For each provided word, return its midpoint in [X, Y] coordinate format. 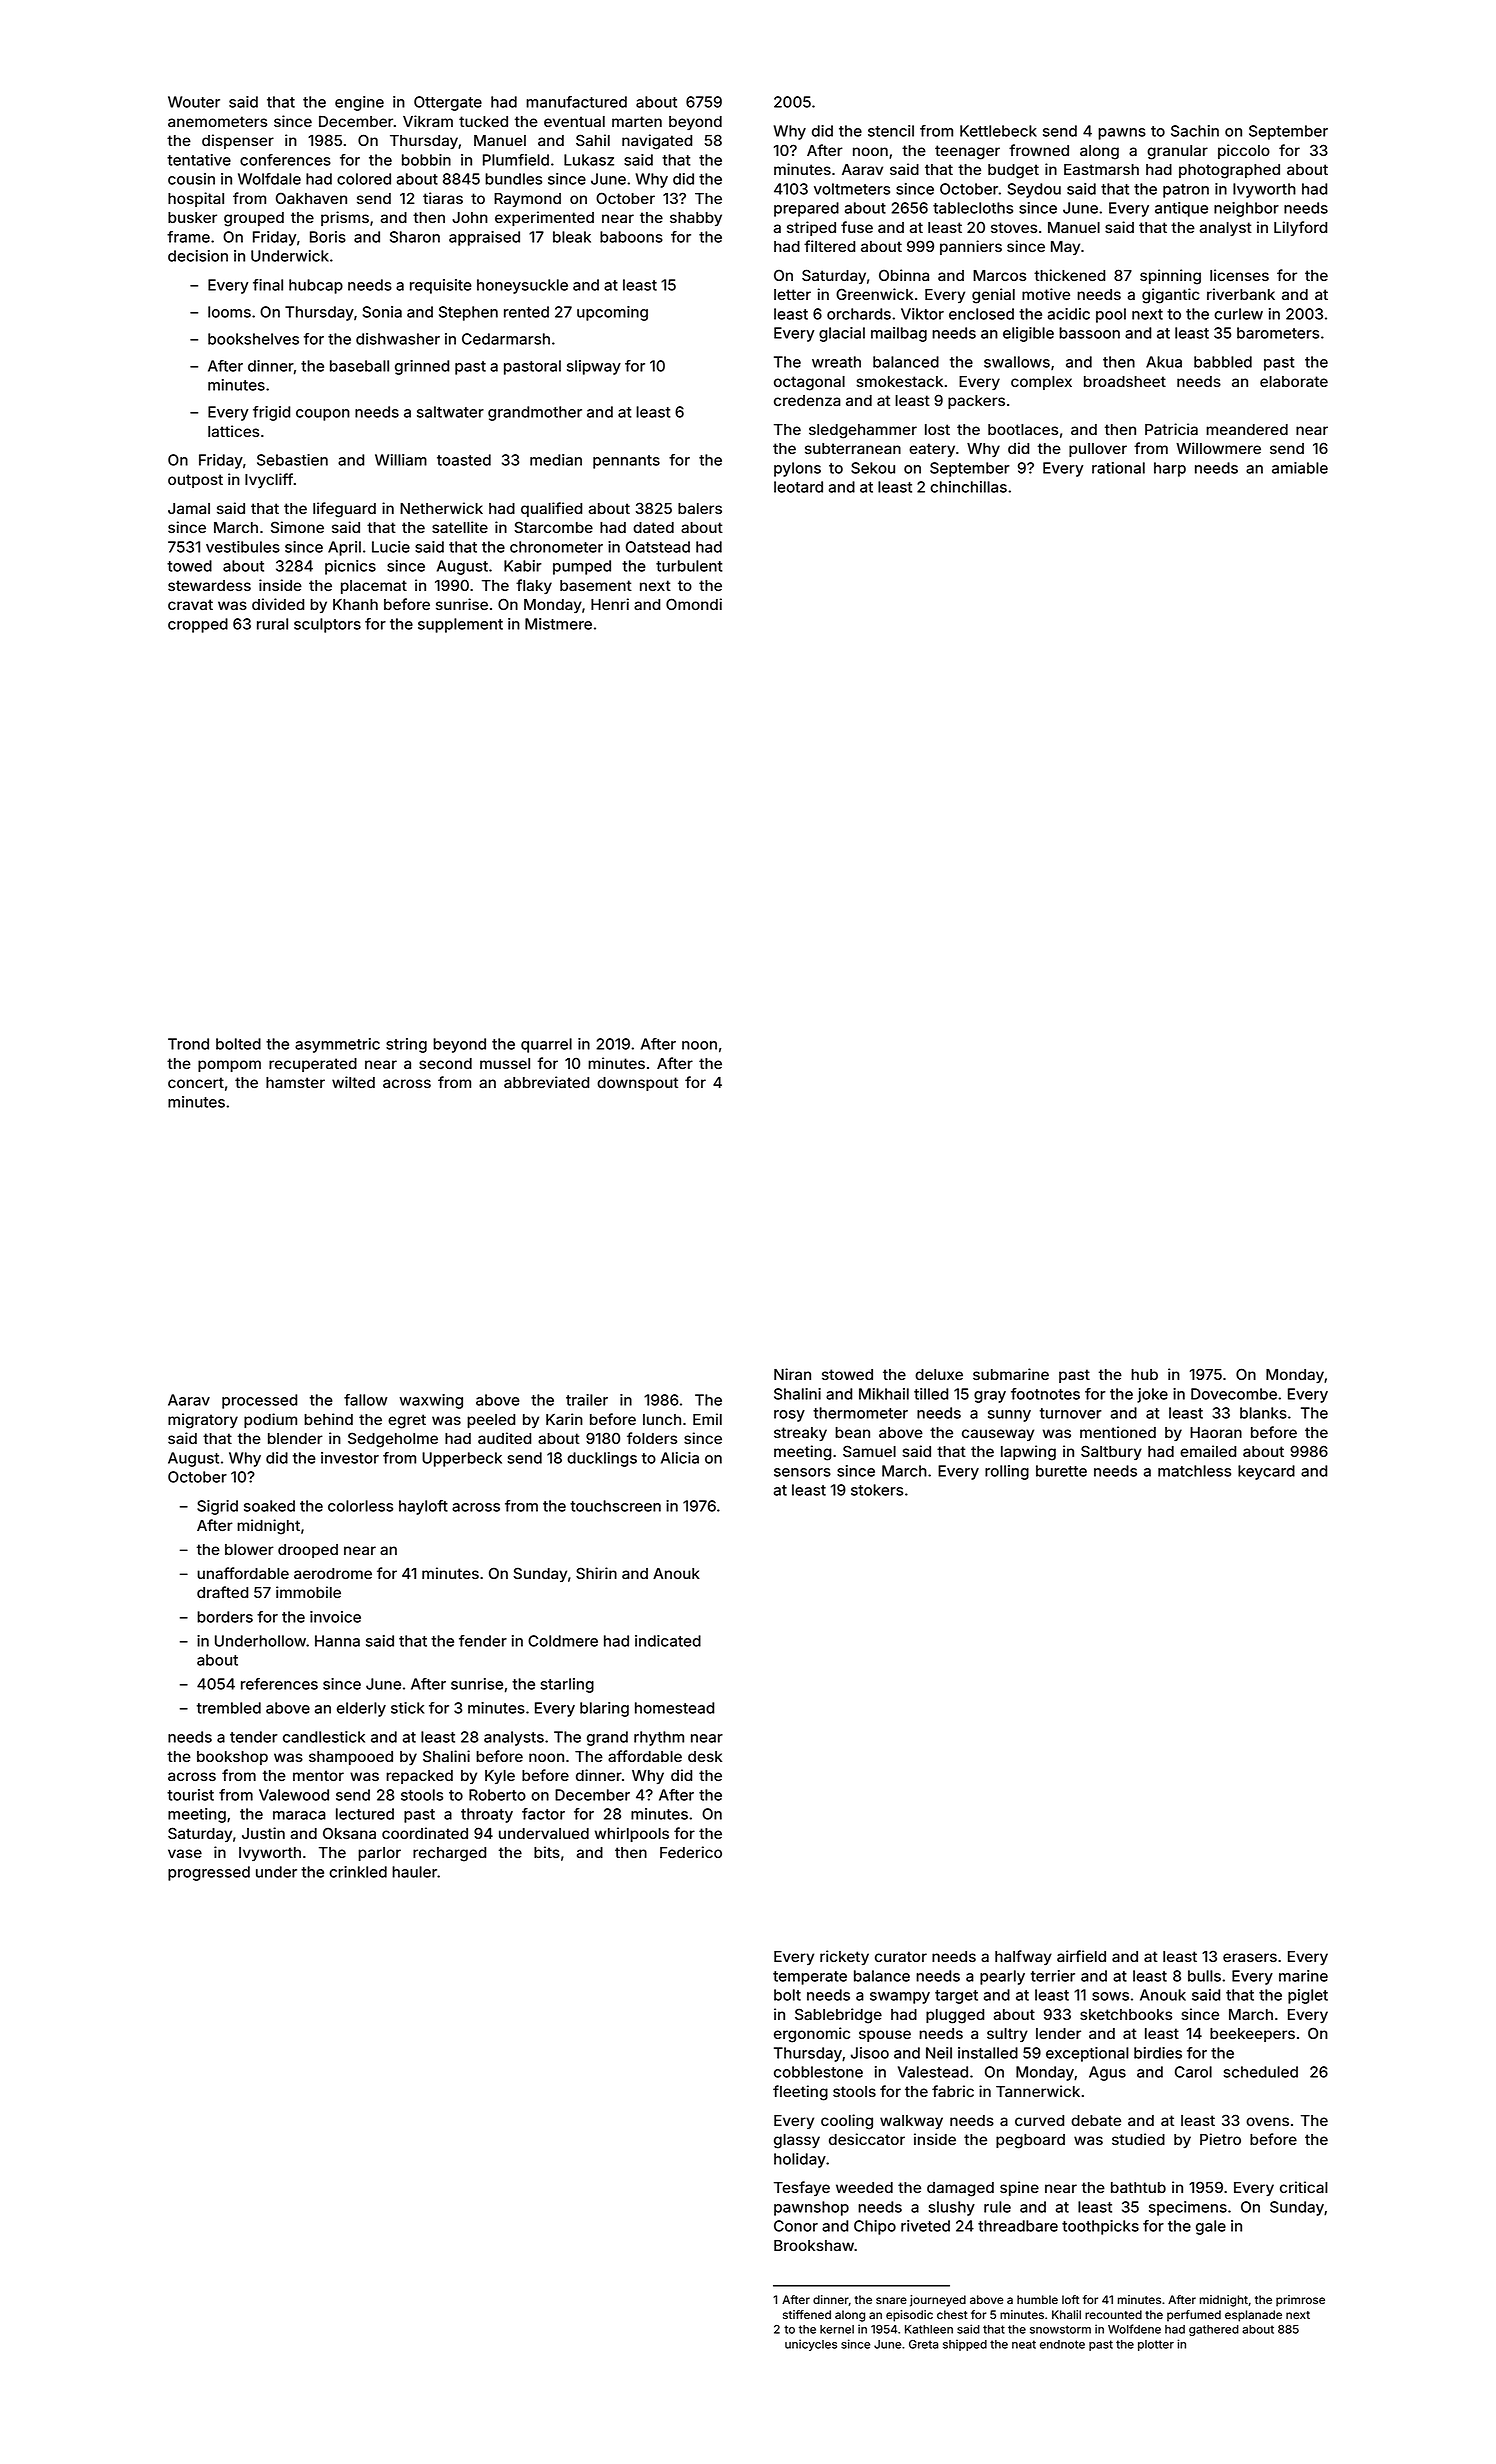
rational [1118, 468]
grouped [254, 219]
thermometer [860, 1413]
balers [700, 508]
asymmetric [337, 1045]
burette [1061, 1471]
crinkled [358, 1872]
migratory [203, 1421]
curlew [1238, 314]
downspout [637, 1084]
